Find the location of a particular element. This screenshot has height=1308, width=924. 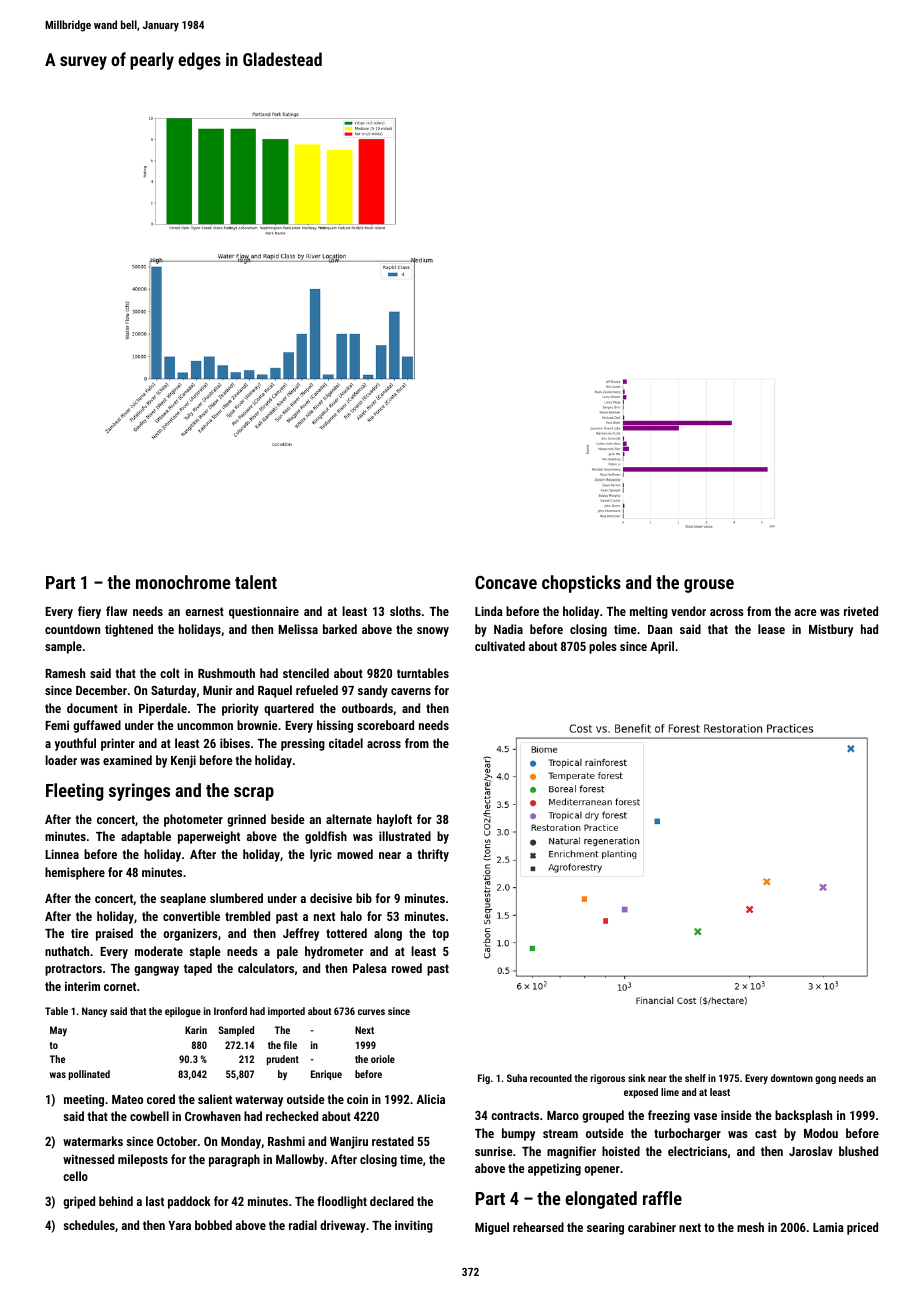

countdown is located at coordinates (72, 629).
